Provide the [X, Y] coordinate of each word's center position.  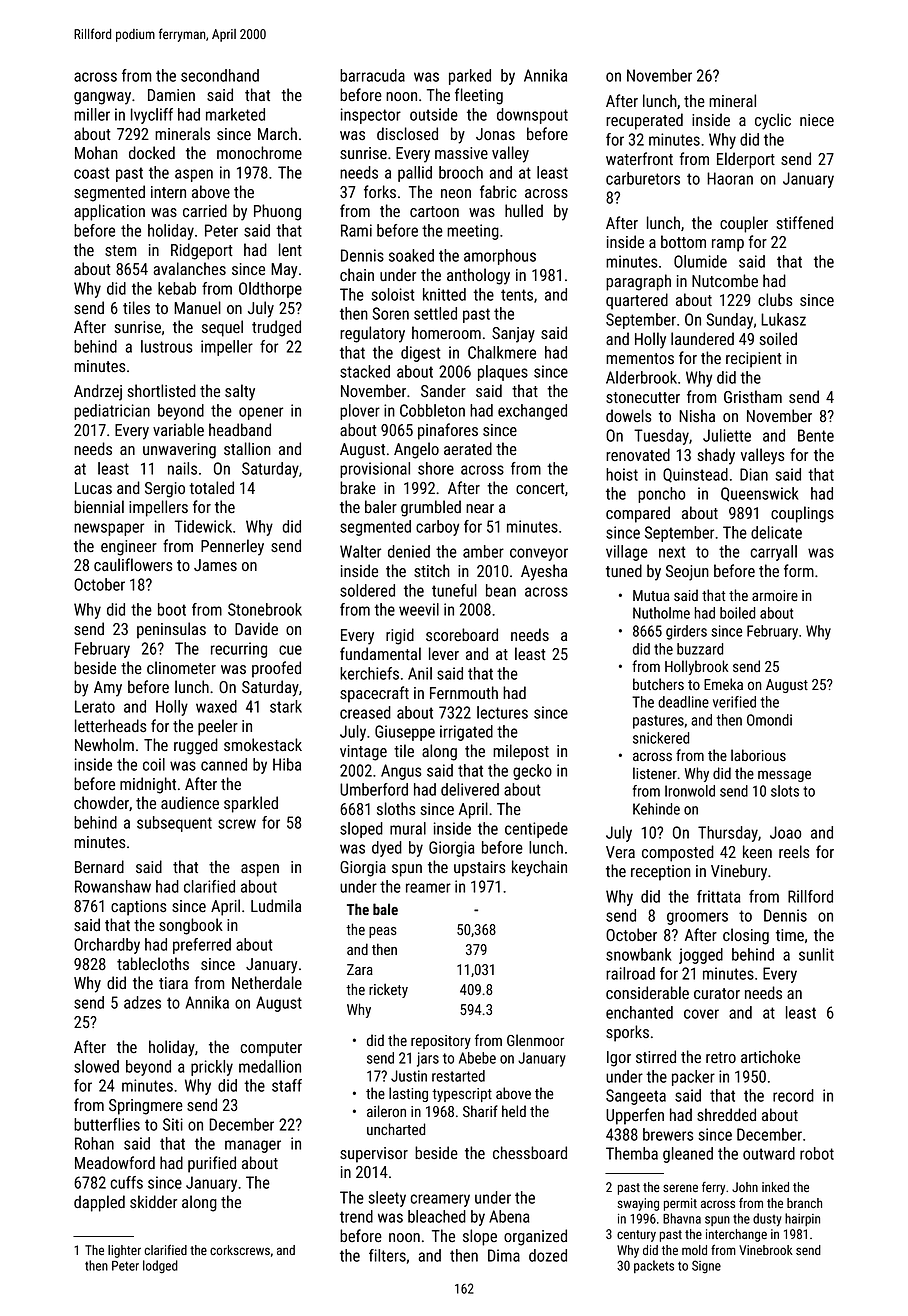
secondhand [220, 75]
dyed [387, 849]
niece [817, 120]
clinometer [181, 667]
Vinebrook [766, 1250]
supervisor [374, 1155]
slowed [96, 1066]
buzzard [700, 649]
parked [470, 77]
